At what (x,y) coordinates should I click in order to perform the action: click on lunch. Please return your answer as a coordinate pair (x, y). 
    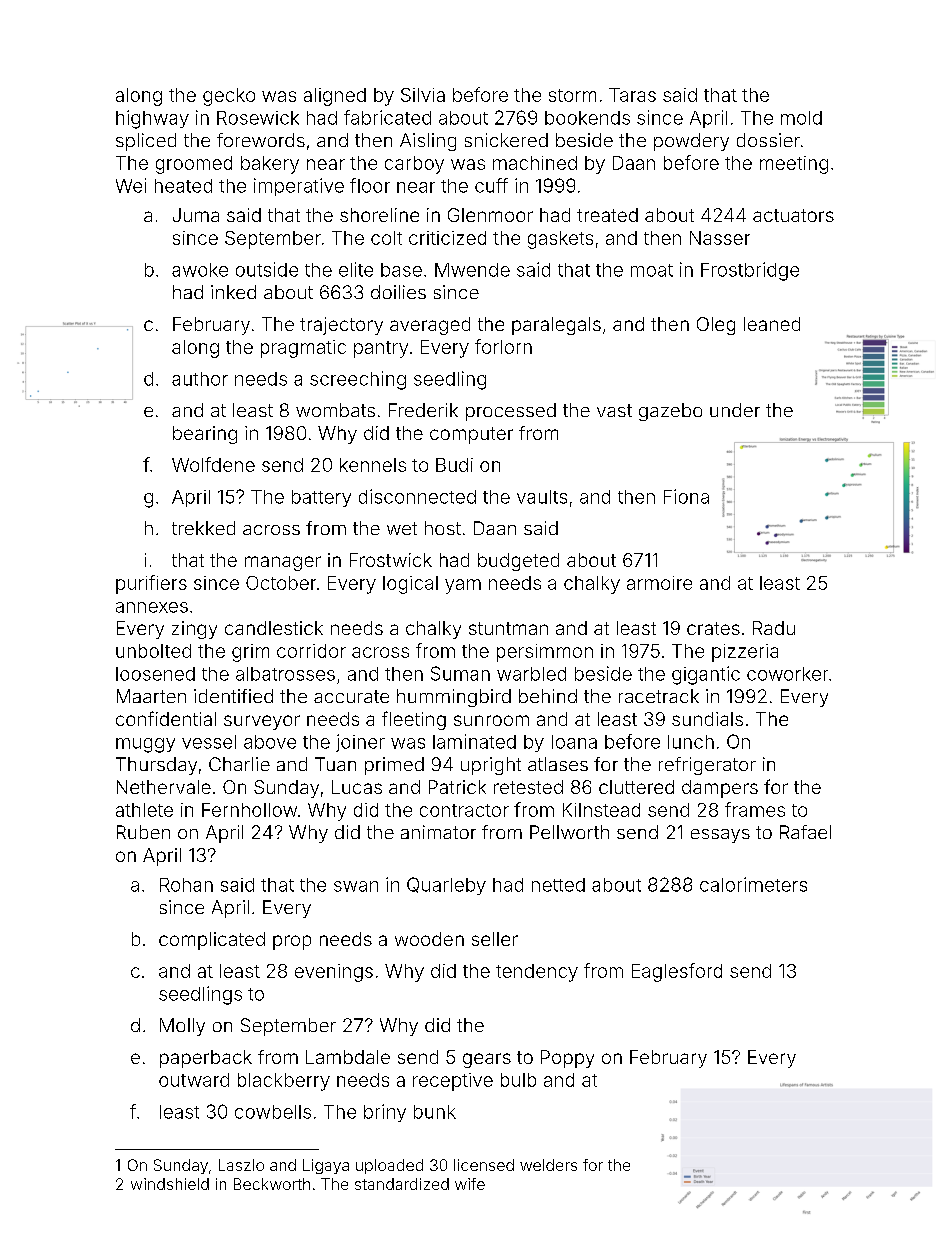
    Looking at the image, I should click on (691, 742).
